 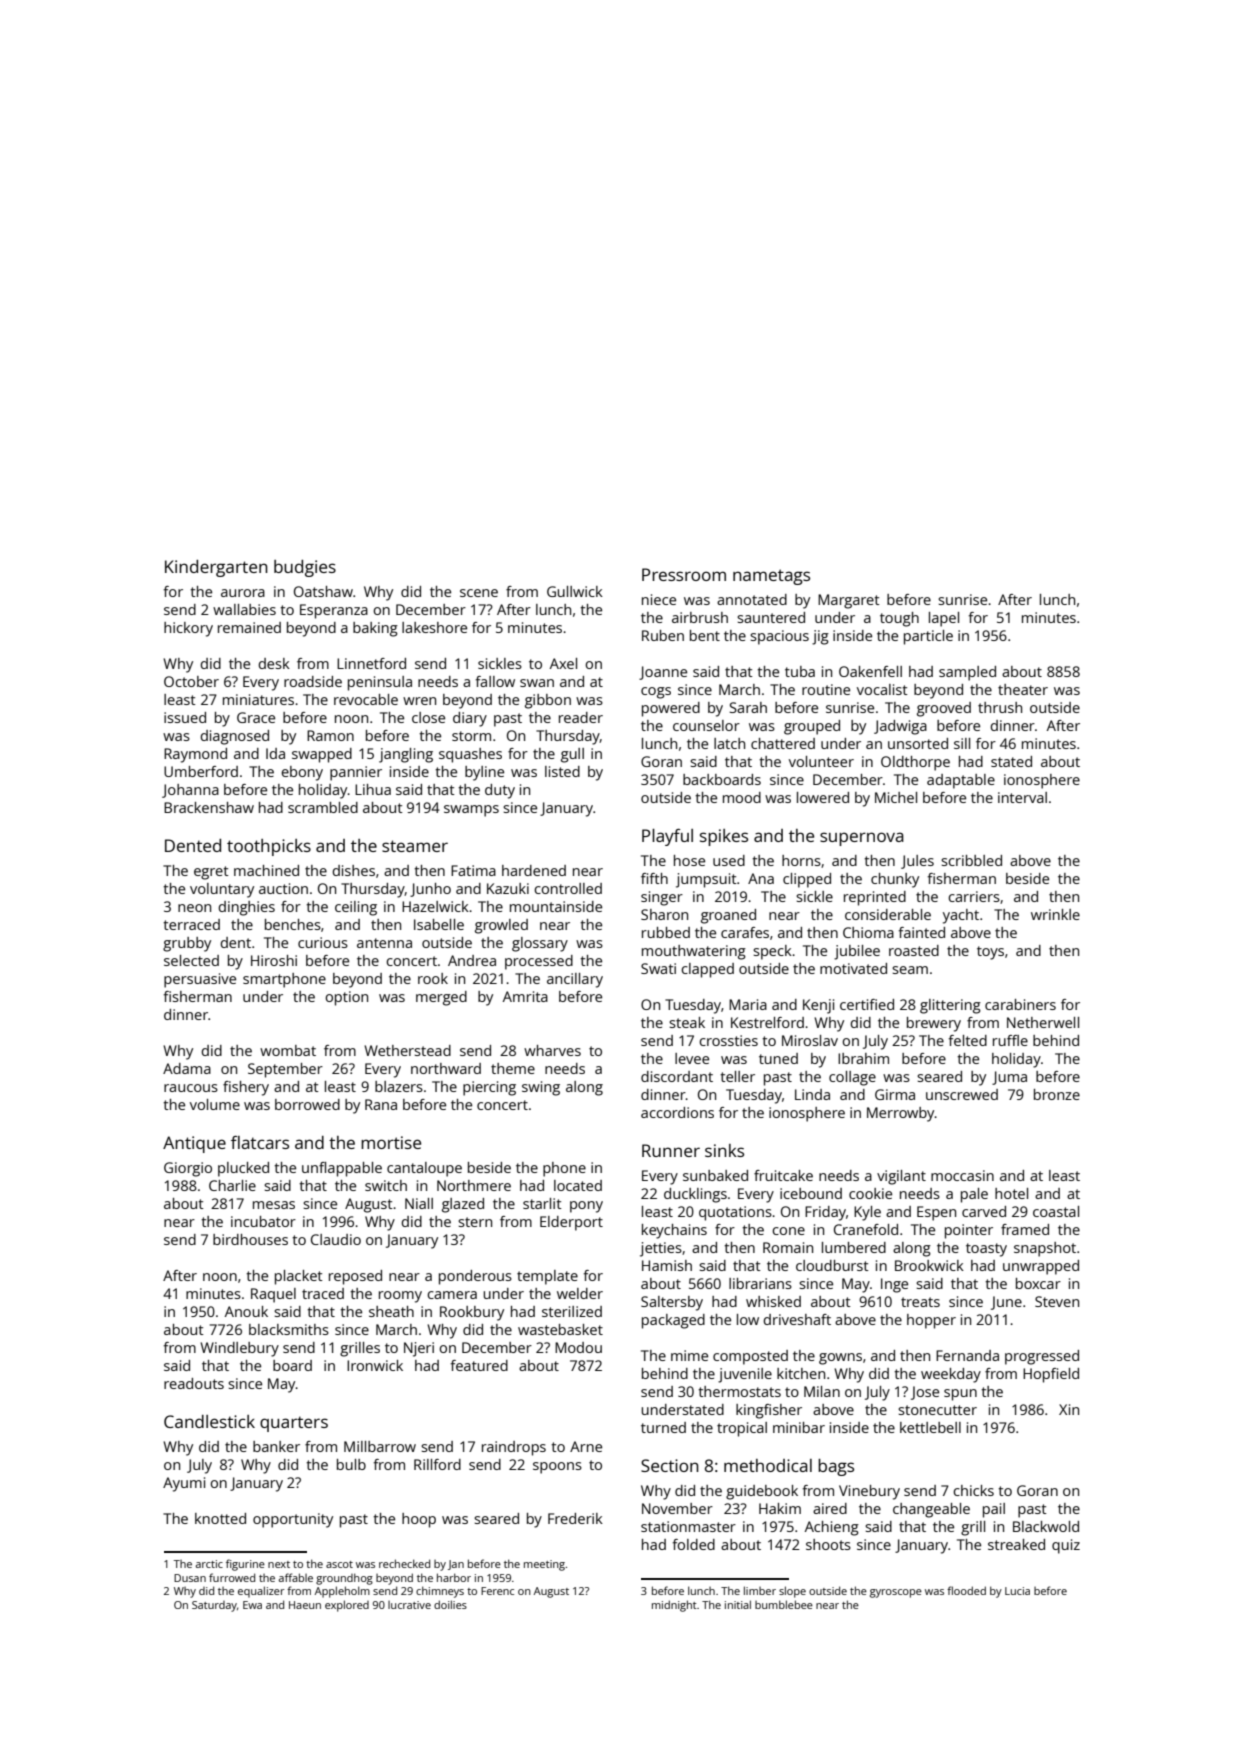 What do you see at coordinates (870, 671) in the document?
I see `Oakenfell` at bounding box center [870, 671].
